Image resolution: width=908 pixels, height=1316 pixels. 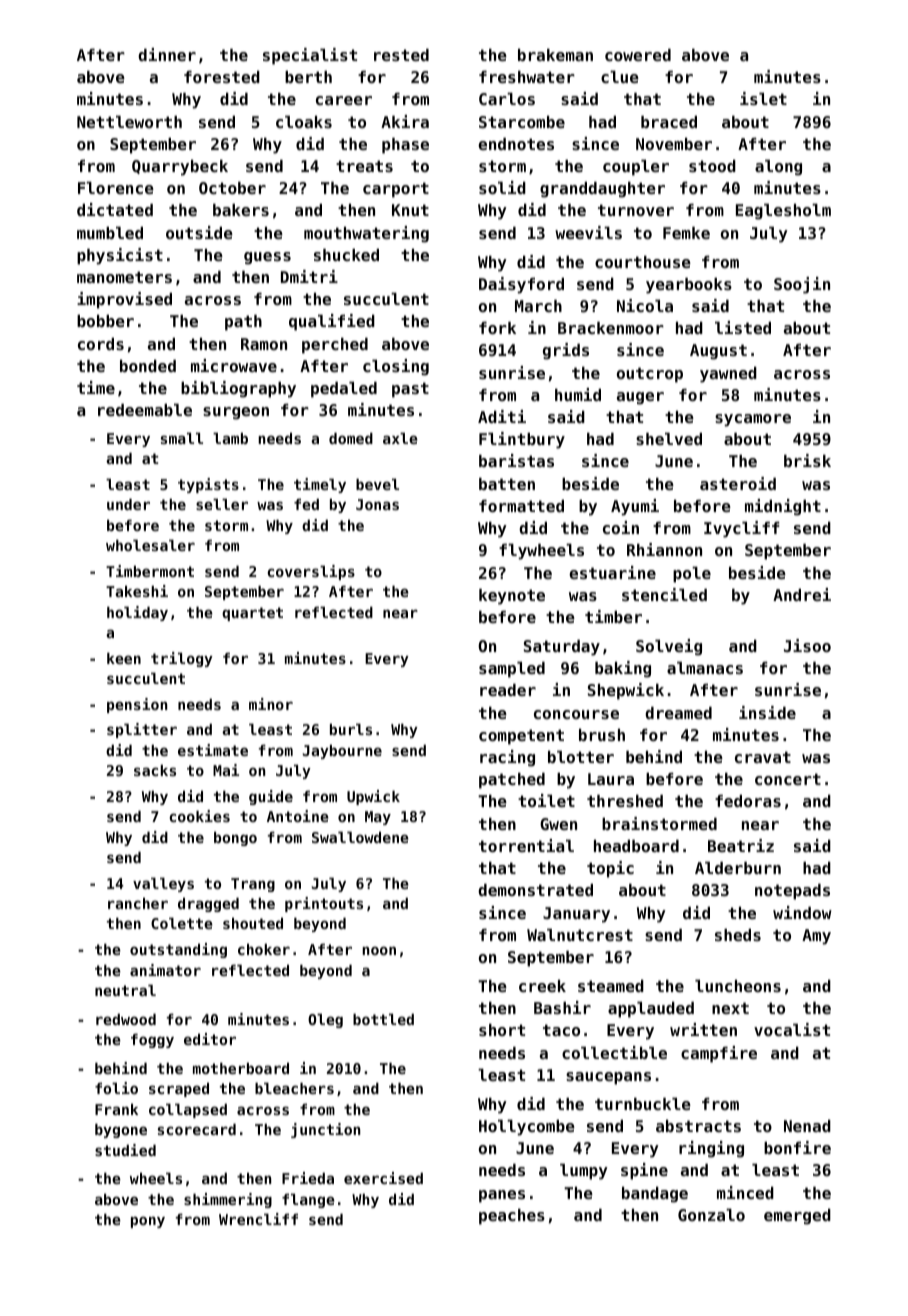 I want to click on redeemable, so click(x=145, y=410).
